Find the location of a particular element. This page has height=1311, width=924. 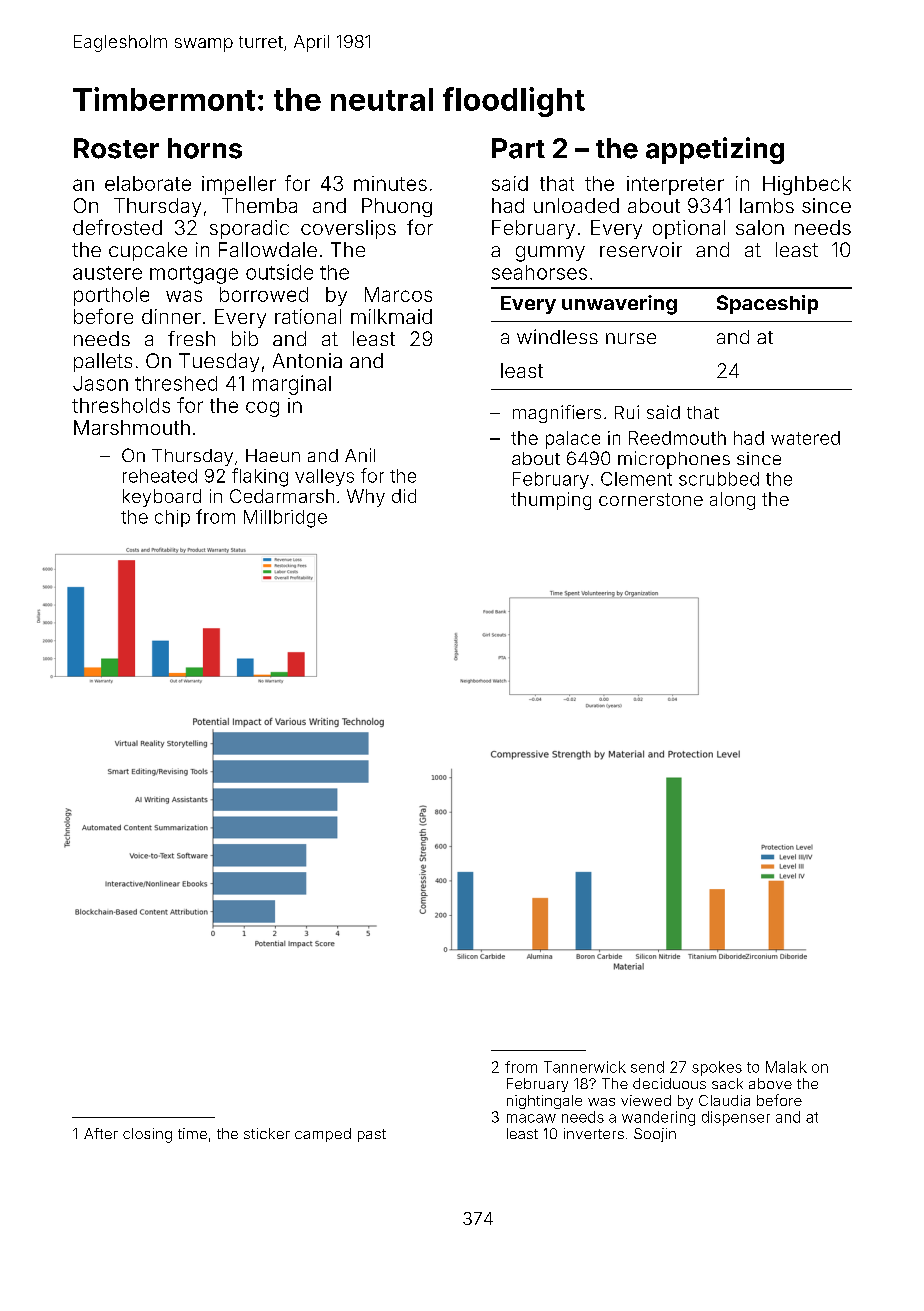

appetizing is located at coordinates (715, 150).
